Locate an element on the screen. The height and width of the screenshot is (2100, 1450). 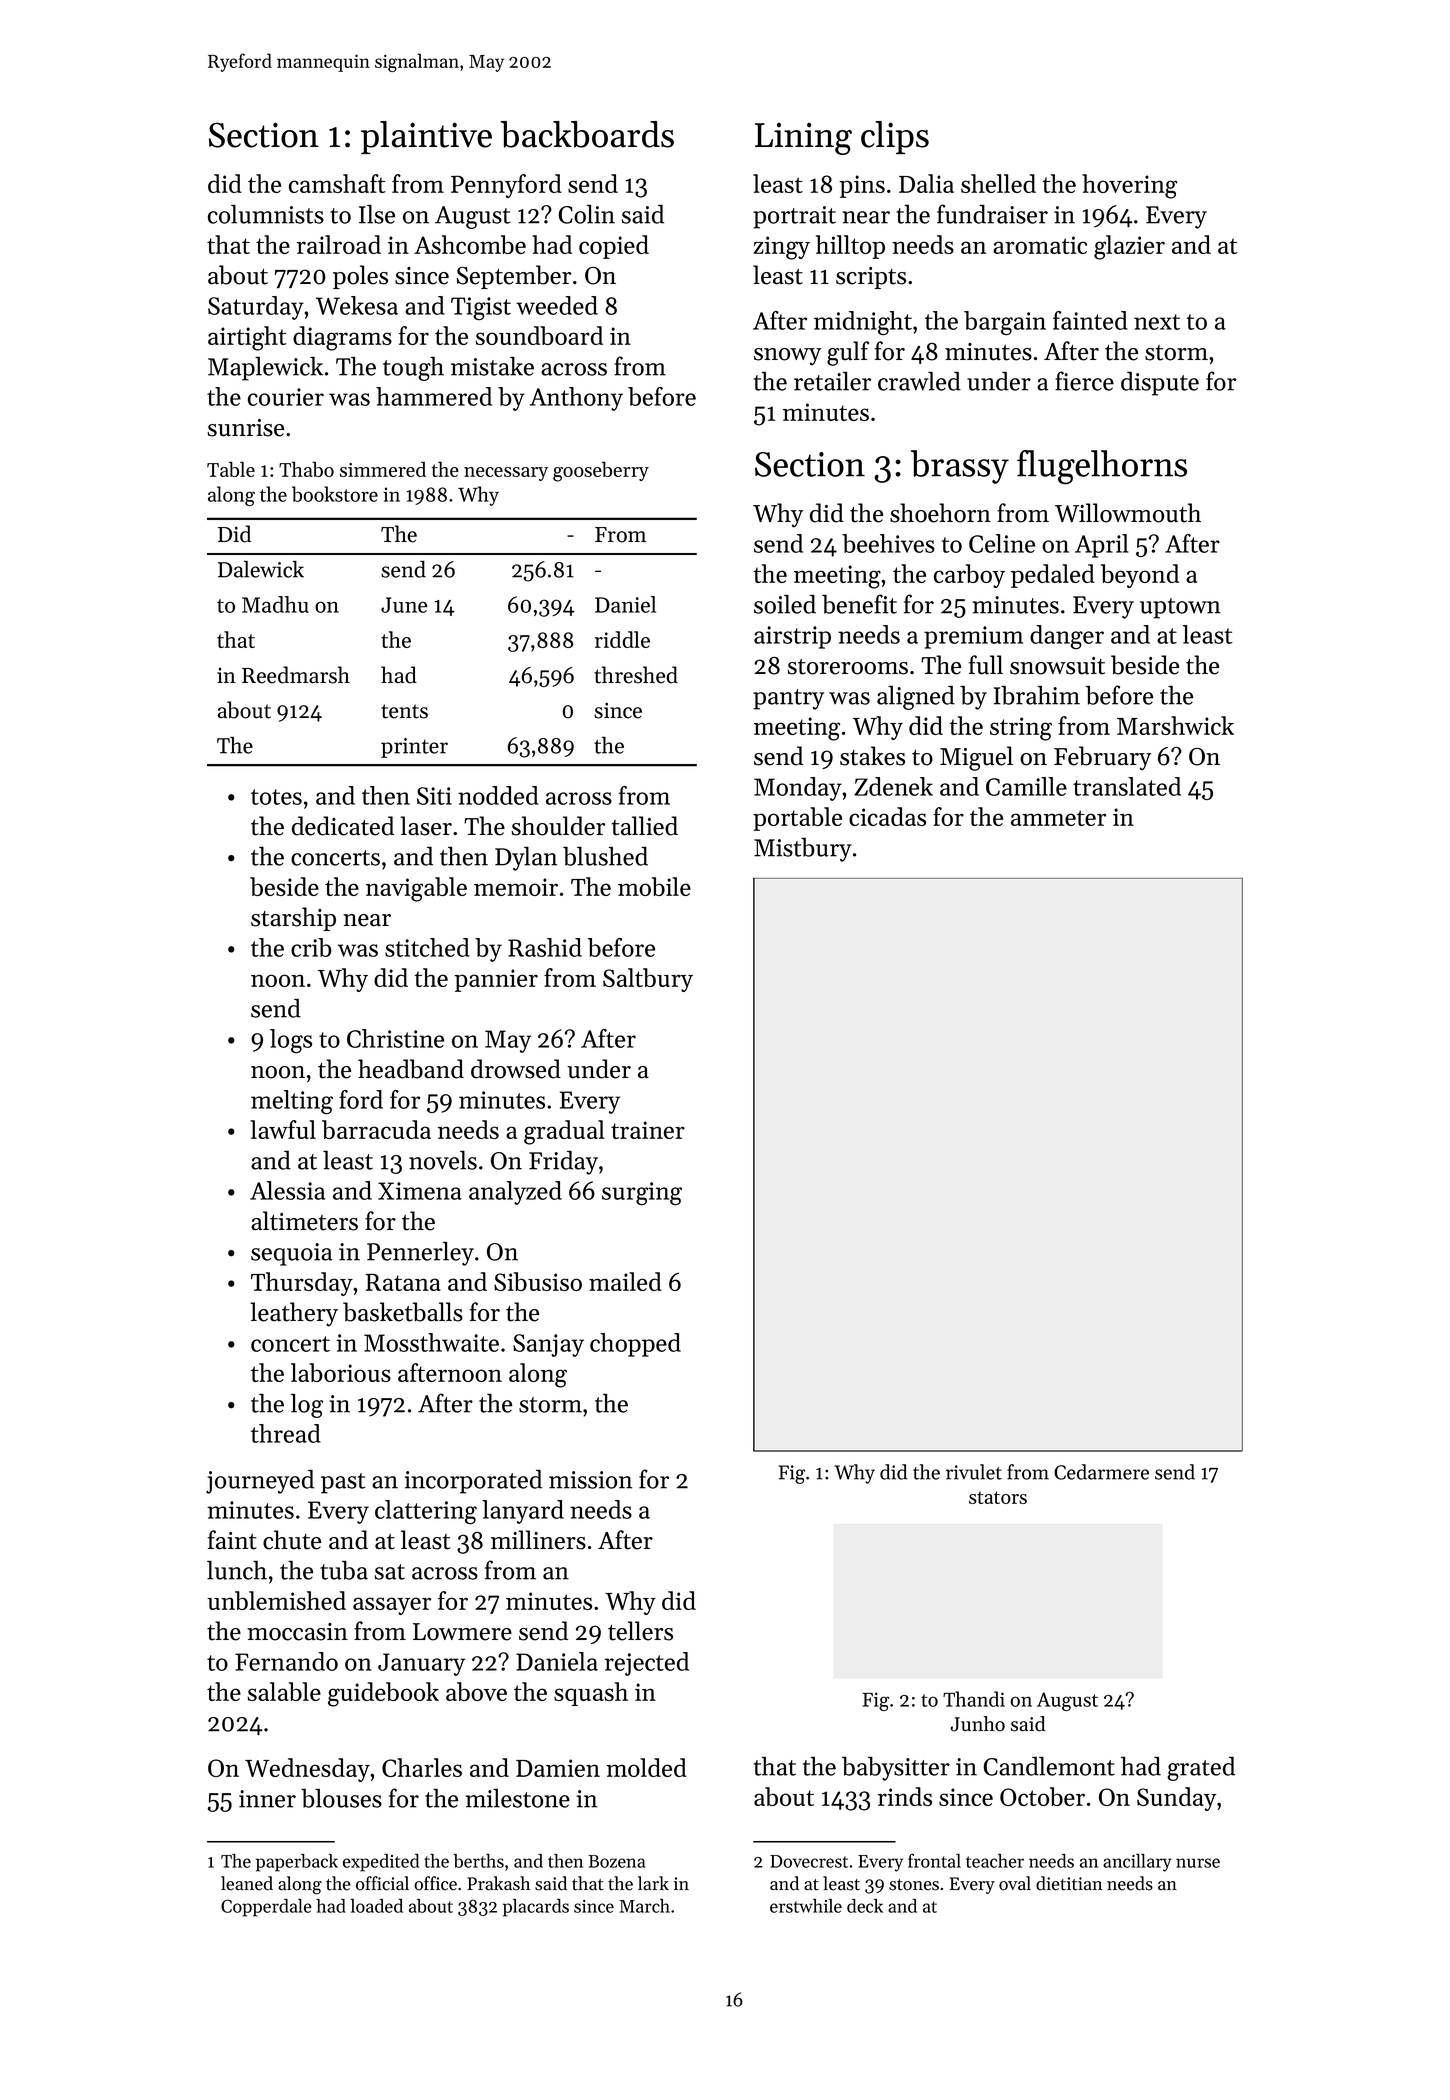
journeyed is located at coordinates (260, 1481).
